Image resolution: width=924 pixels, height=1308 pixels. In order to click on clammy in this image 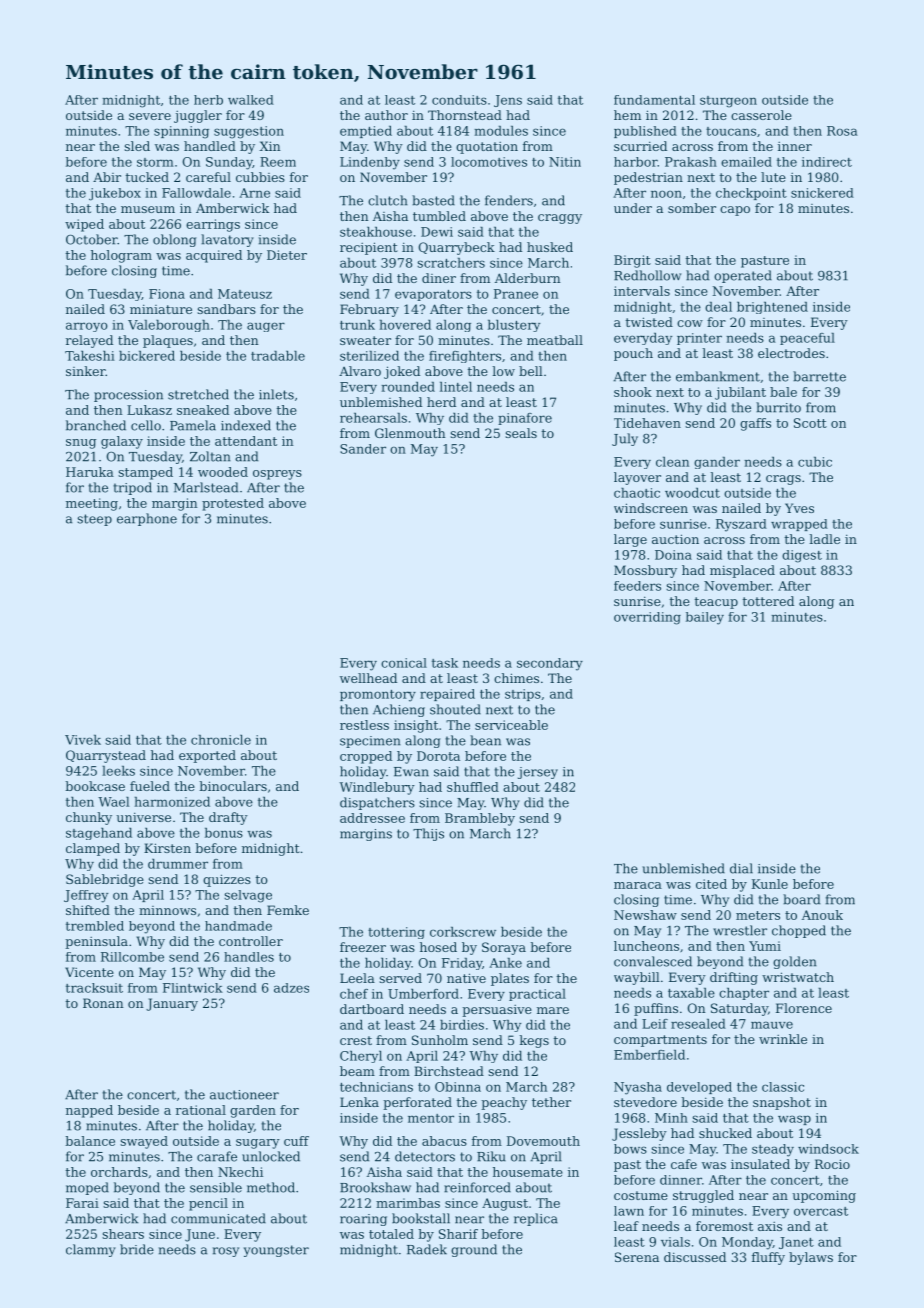, I will do `click(91, 1250)`.
